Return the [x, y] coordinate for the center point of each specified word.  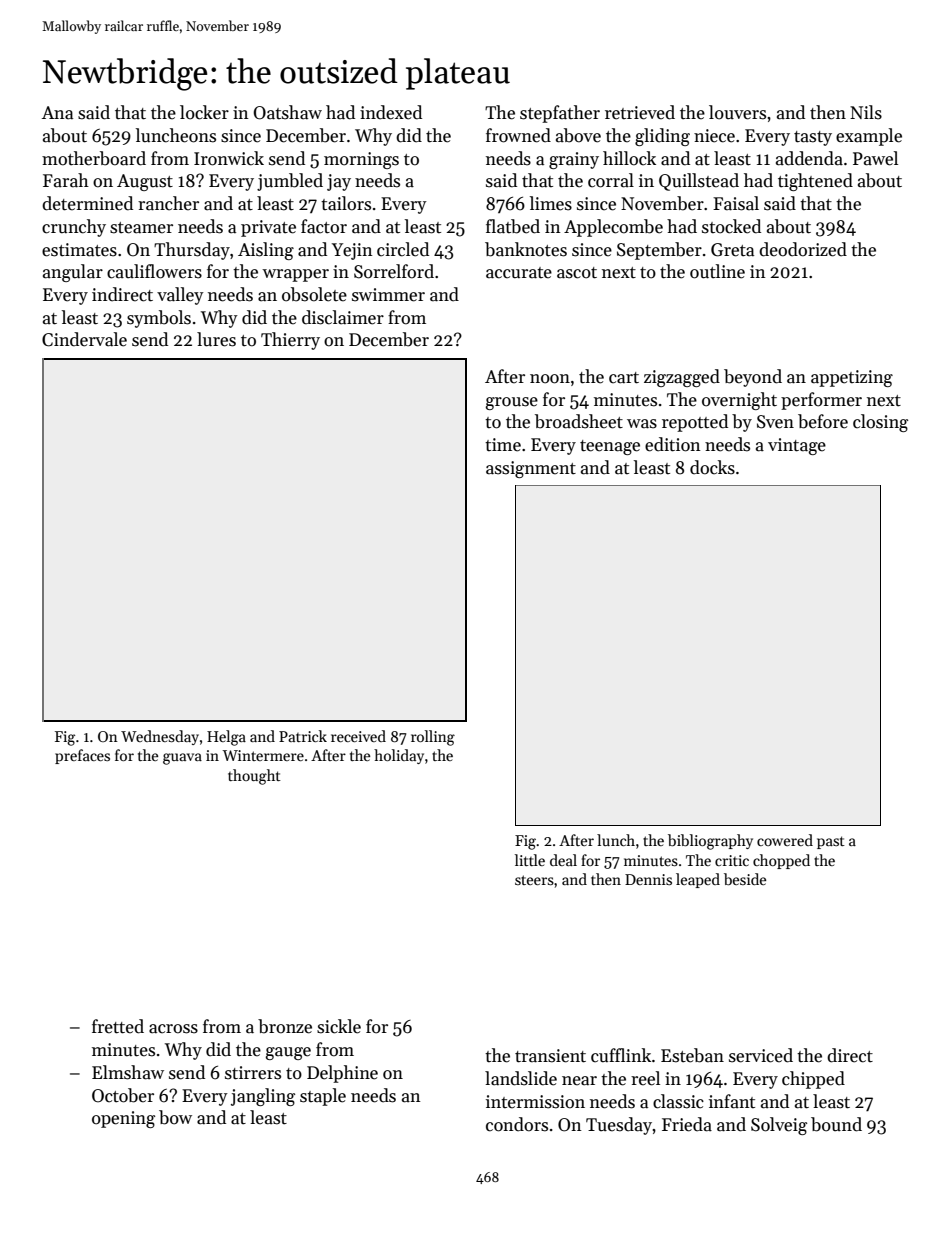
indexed [391, 112]
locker [204, 112]
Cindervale [84, 339]
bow [175, 1117]
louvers [737, 112]
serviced [761, 1055]
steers [534, 880]
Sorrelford [394, 271]
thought [254, 777]
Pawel [875, 158]
